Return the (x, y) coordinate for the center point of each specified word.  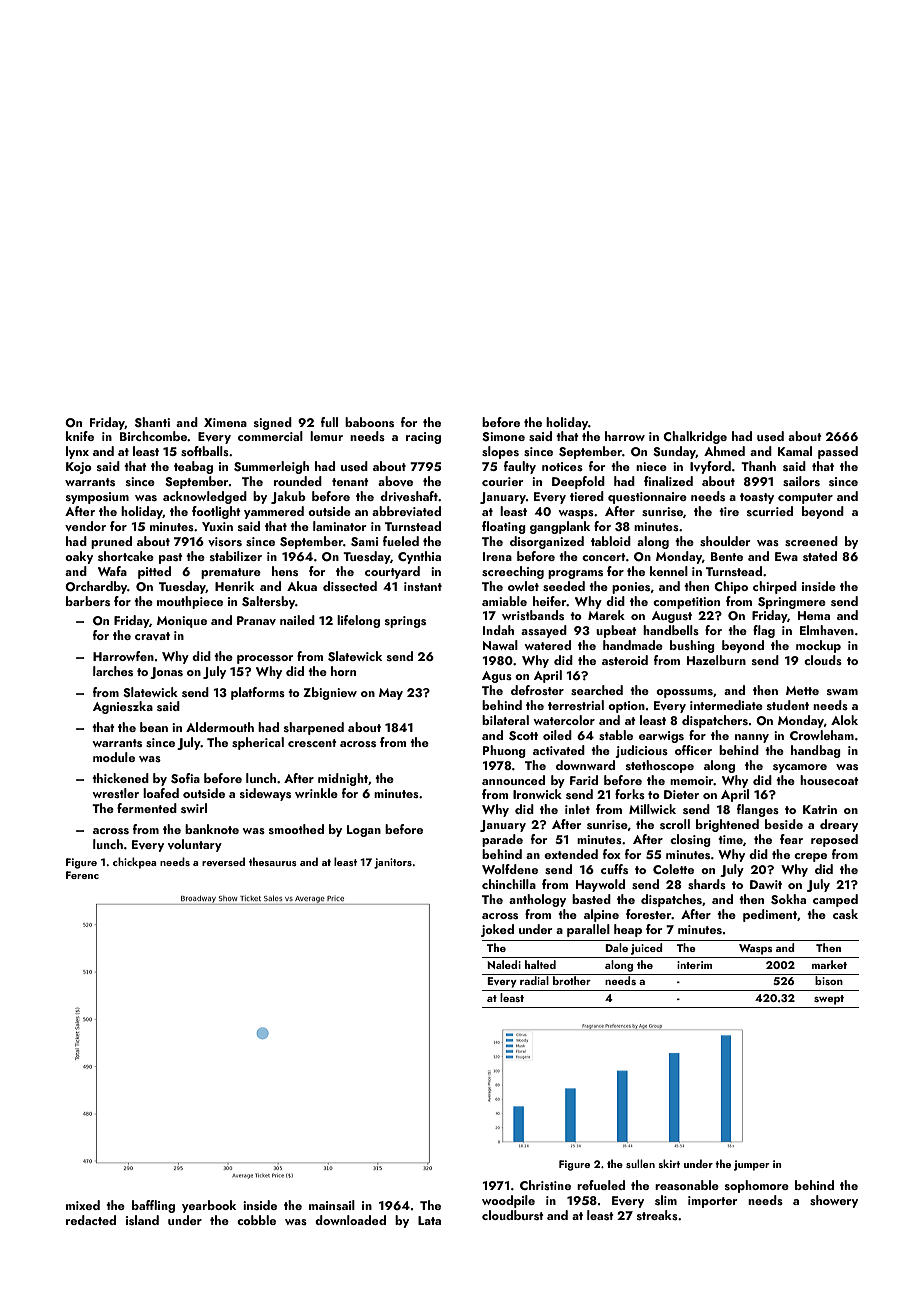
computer (805, 498)
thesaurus (273, 861)
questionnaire (647, 498)
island (142, 1220)
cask (845, 914)
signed (273, 423)
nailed (297, 620)
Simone (503, 436)
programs (575, 574)
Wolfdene (510, 869)
